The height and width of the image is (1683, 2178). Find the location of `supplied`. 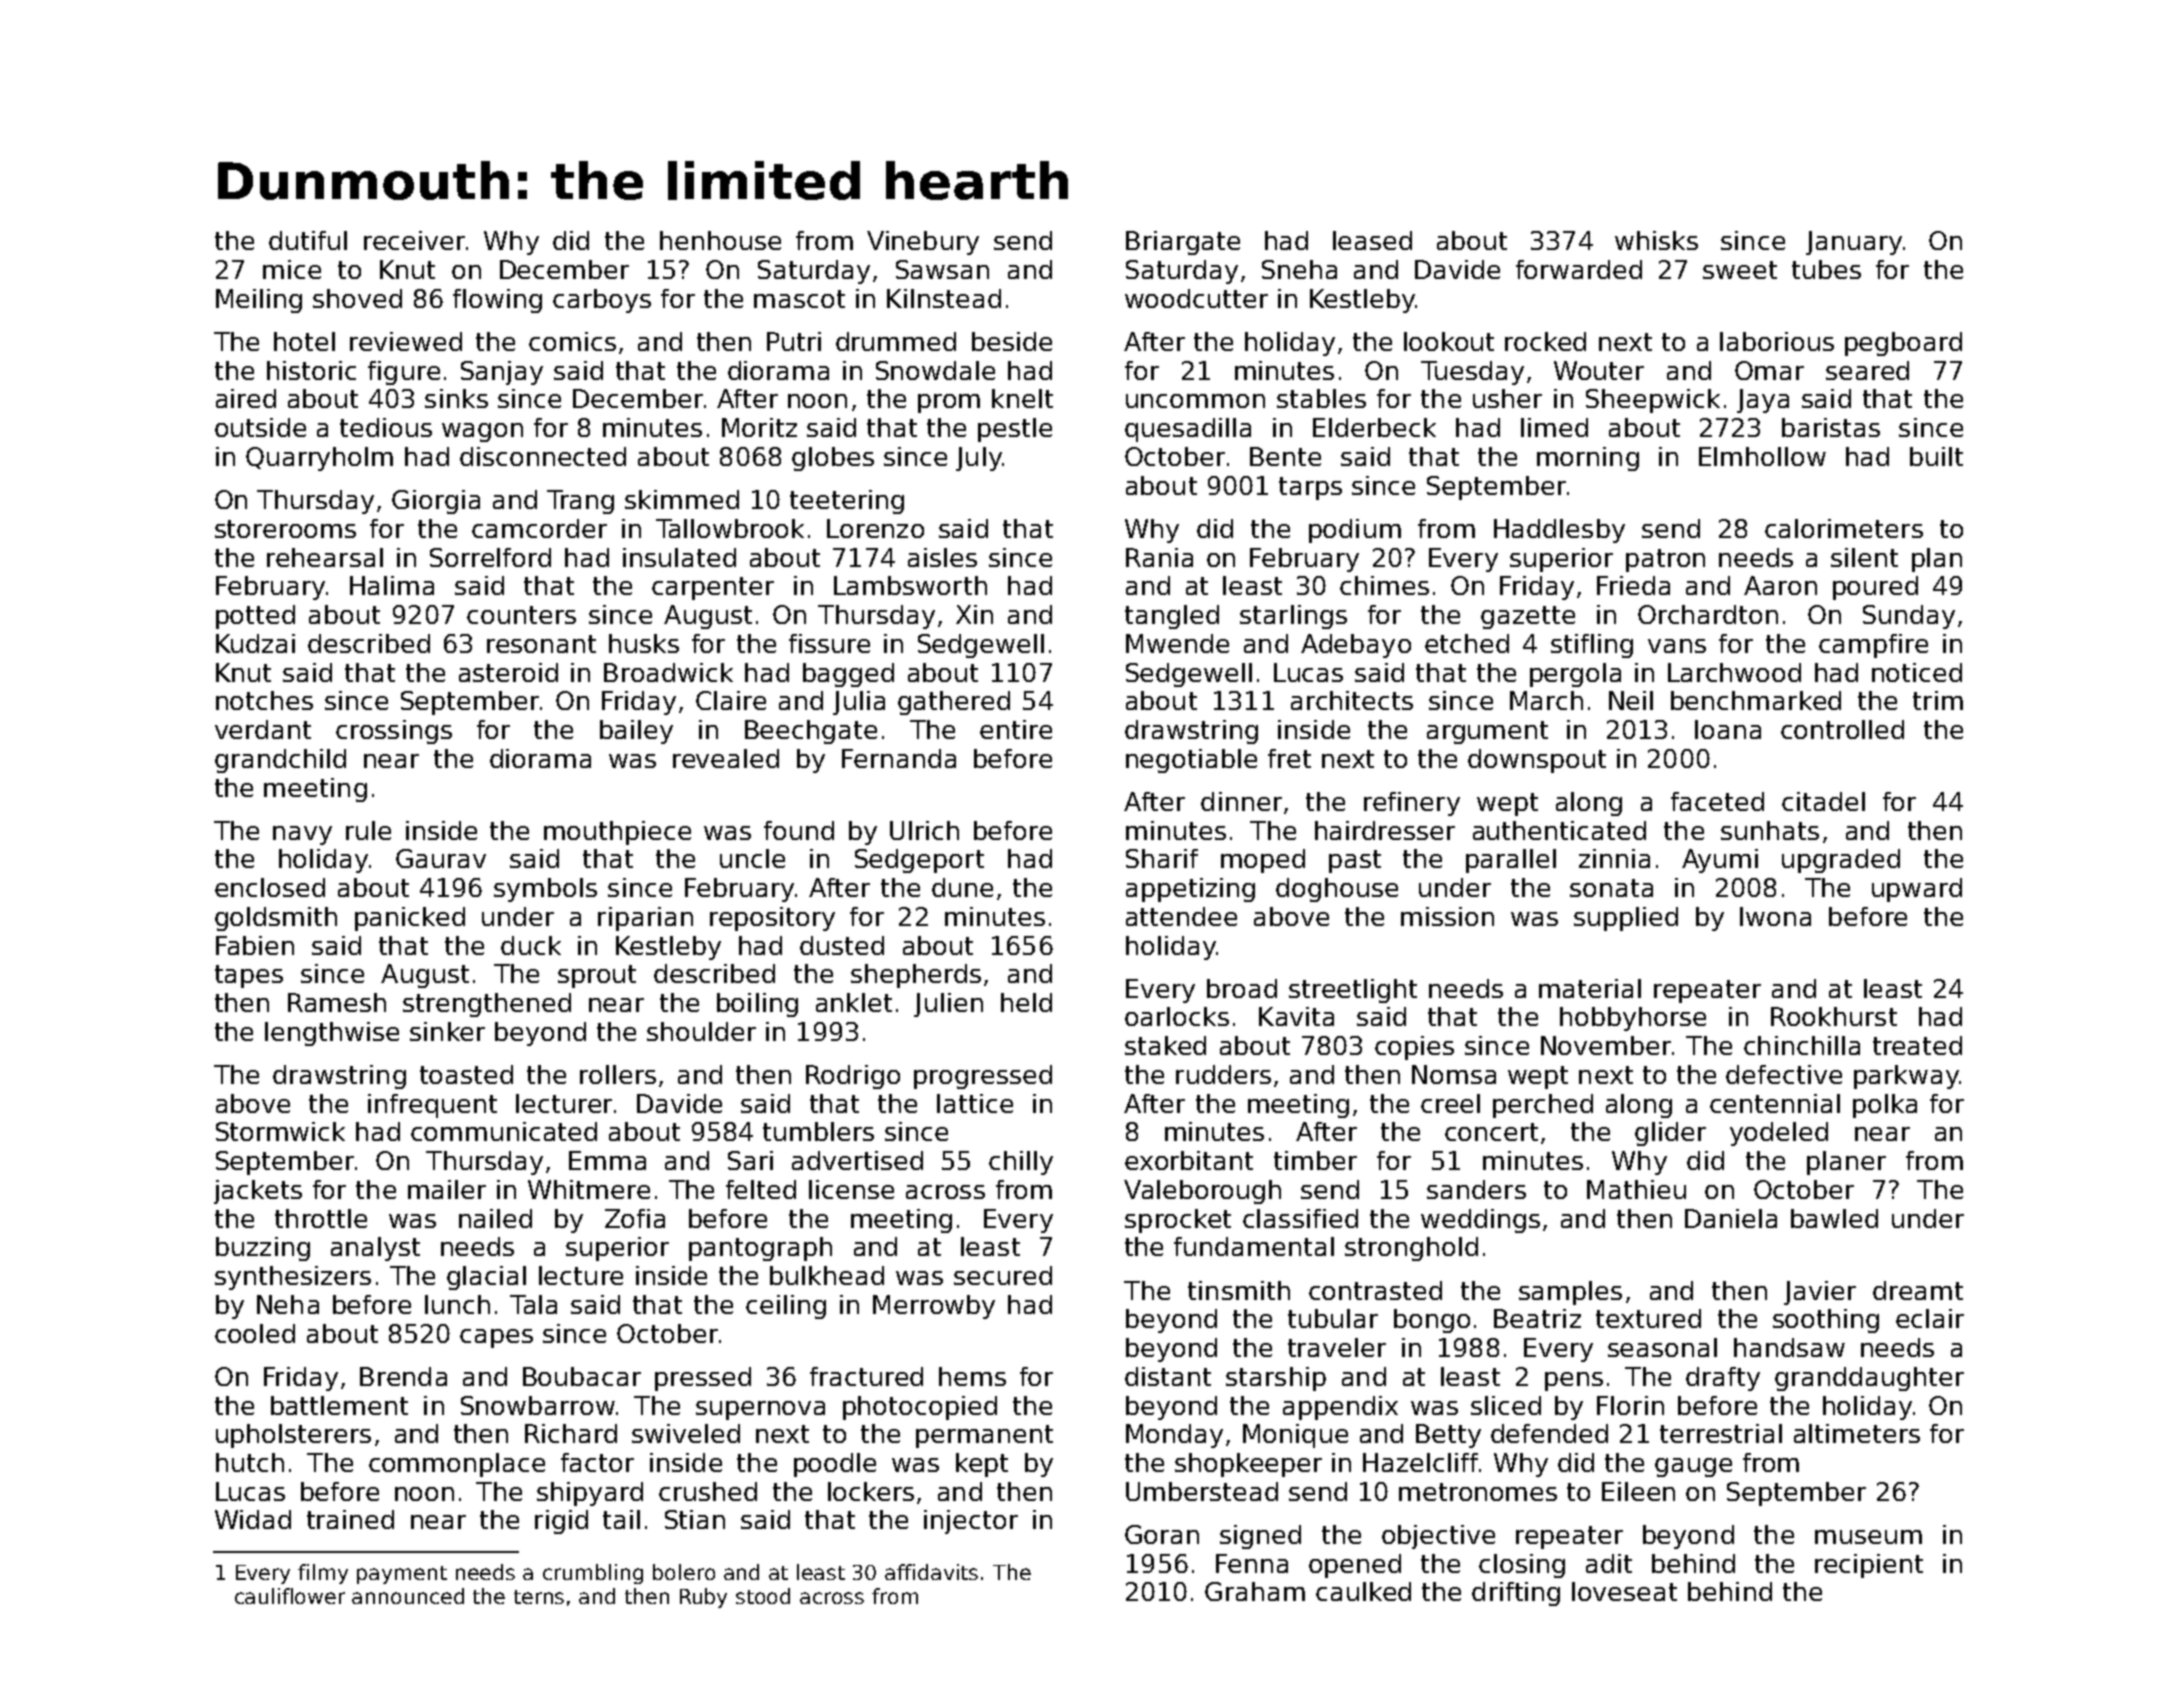

supplied is located at coordinates (1626, 919).
